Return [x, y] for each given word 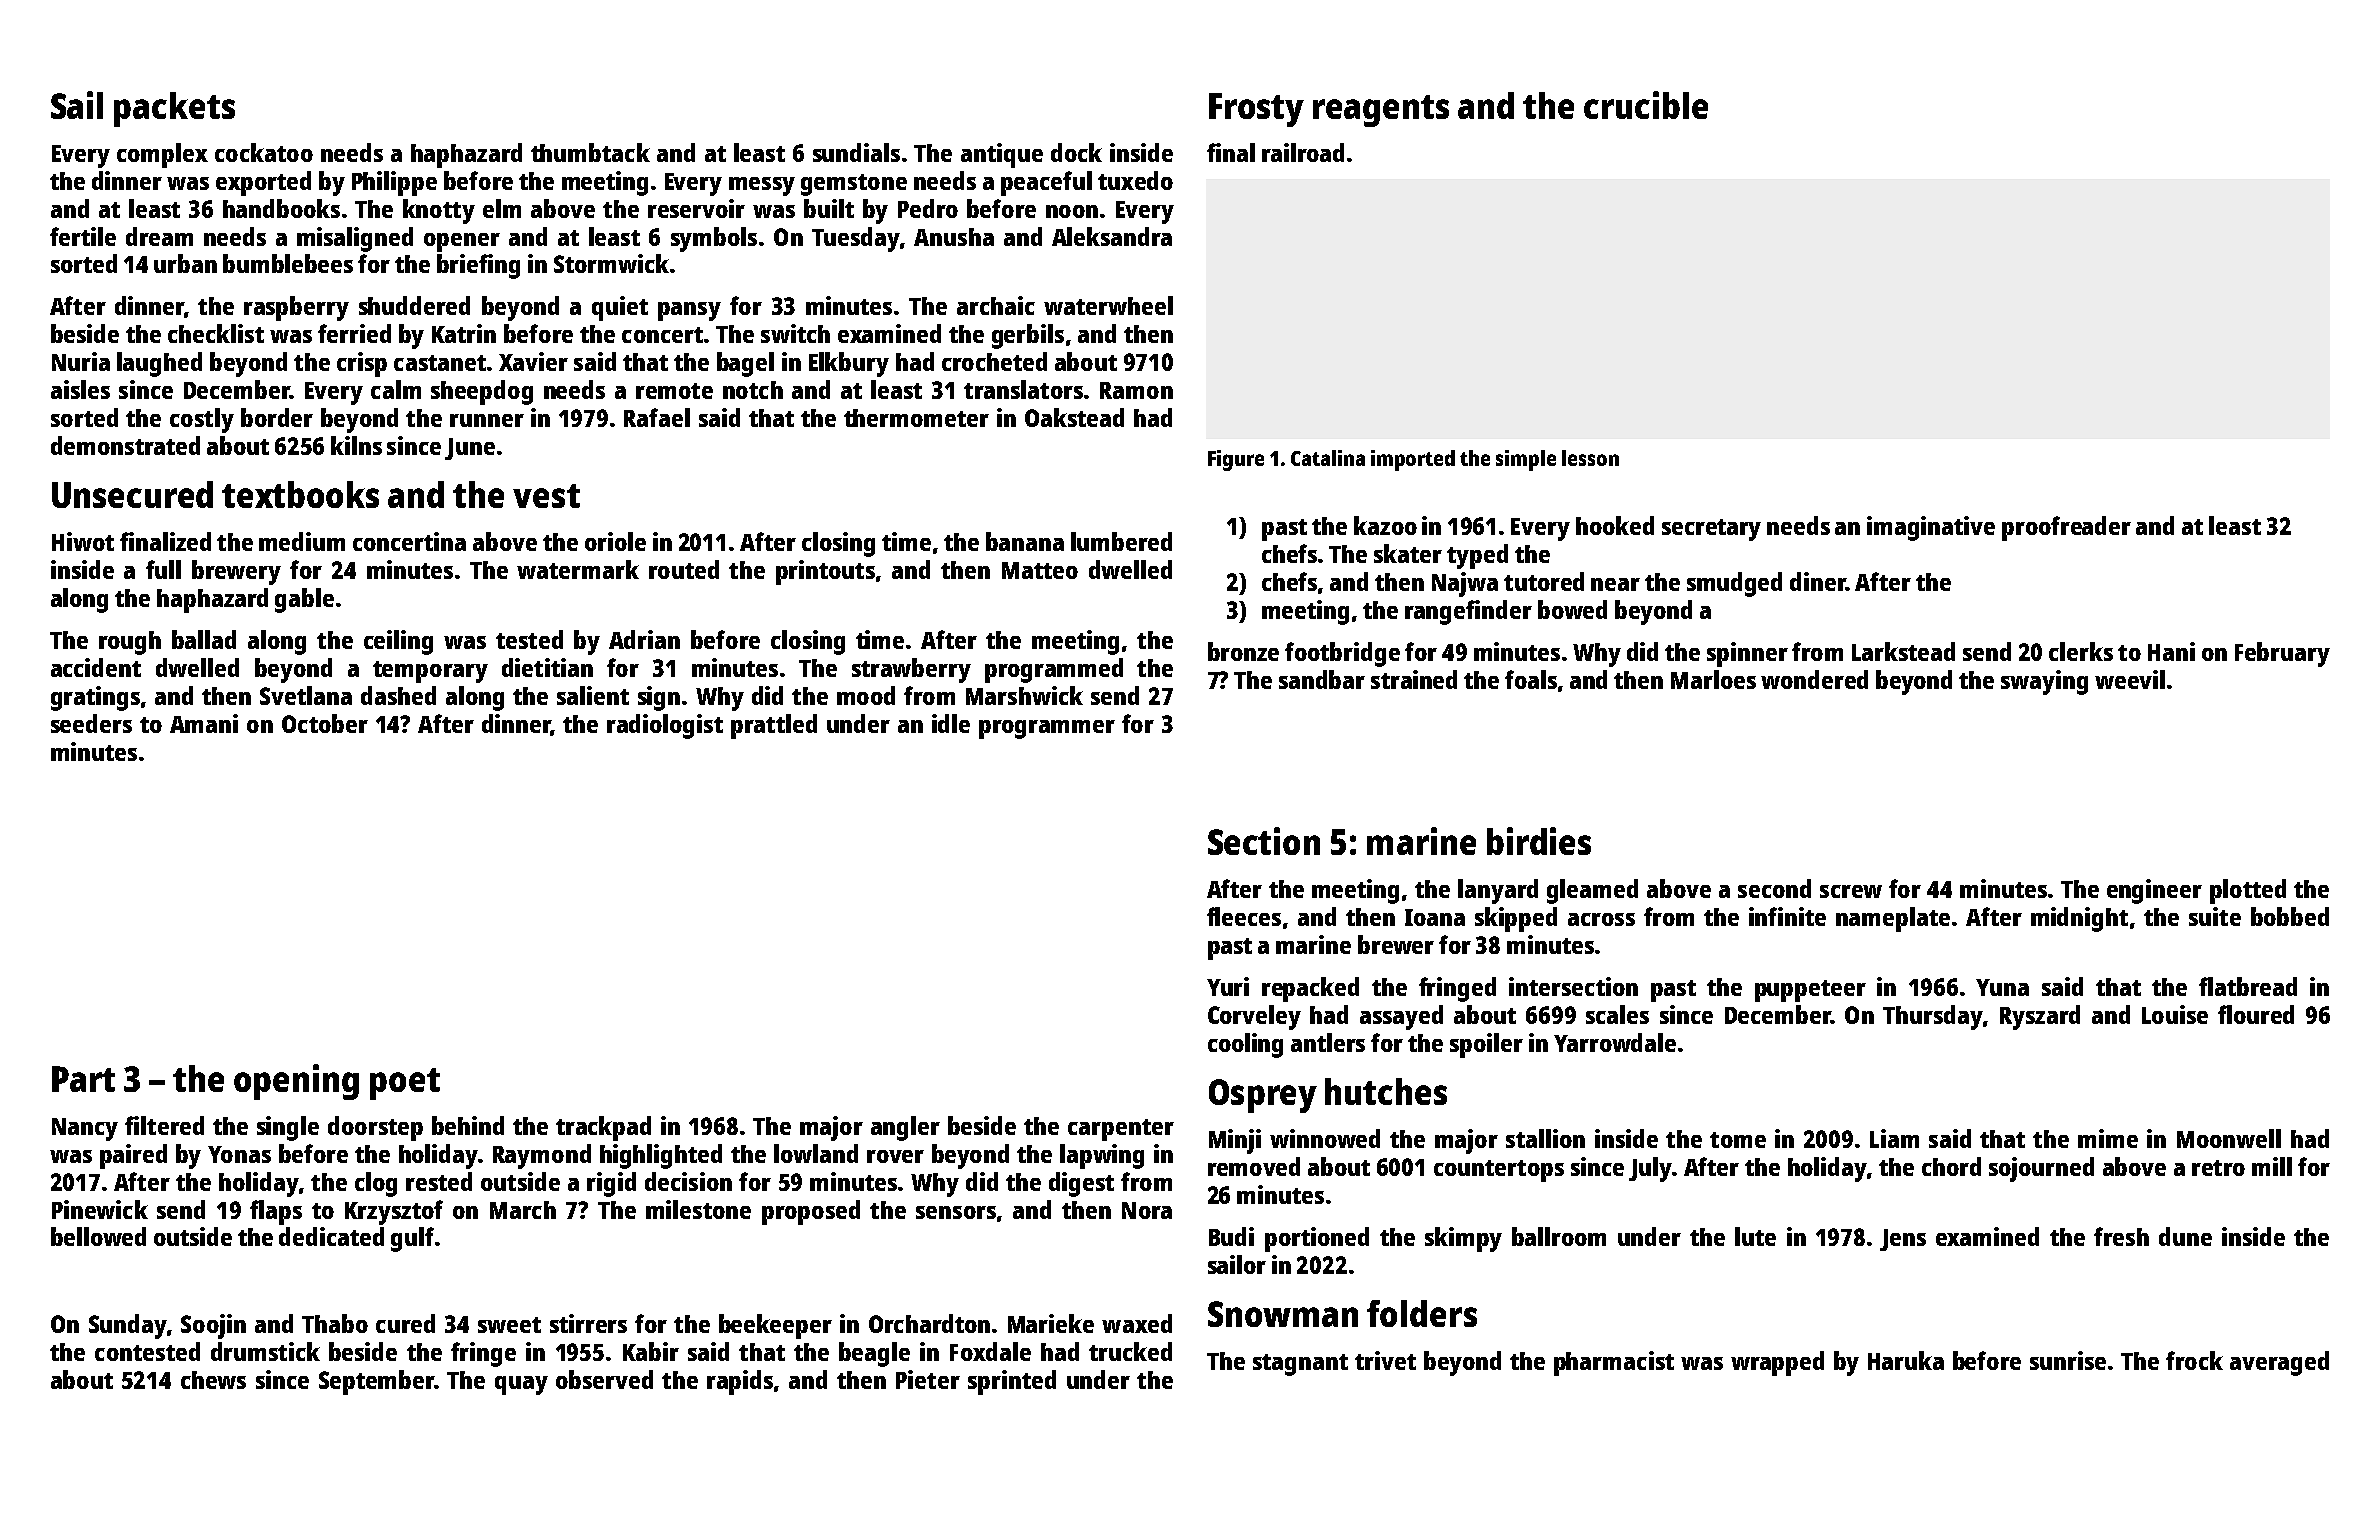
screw [1851, 891]
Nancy [85, 1129]
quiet [620, 308]
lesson [1590, 458]
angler [905, 1128]
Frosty [1256, 110]
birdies [1539, 841]
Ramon [1136, 390]
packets [174, 109]
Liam [1894, 1138]
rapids [740, 1382]
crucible [1646, 105]
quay [521, 1385]
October [325, 723]
